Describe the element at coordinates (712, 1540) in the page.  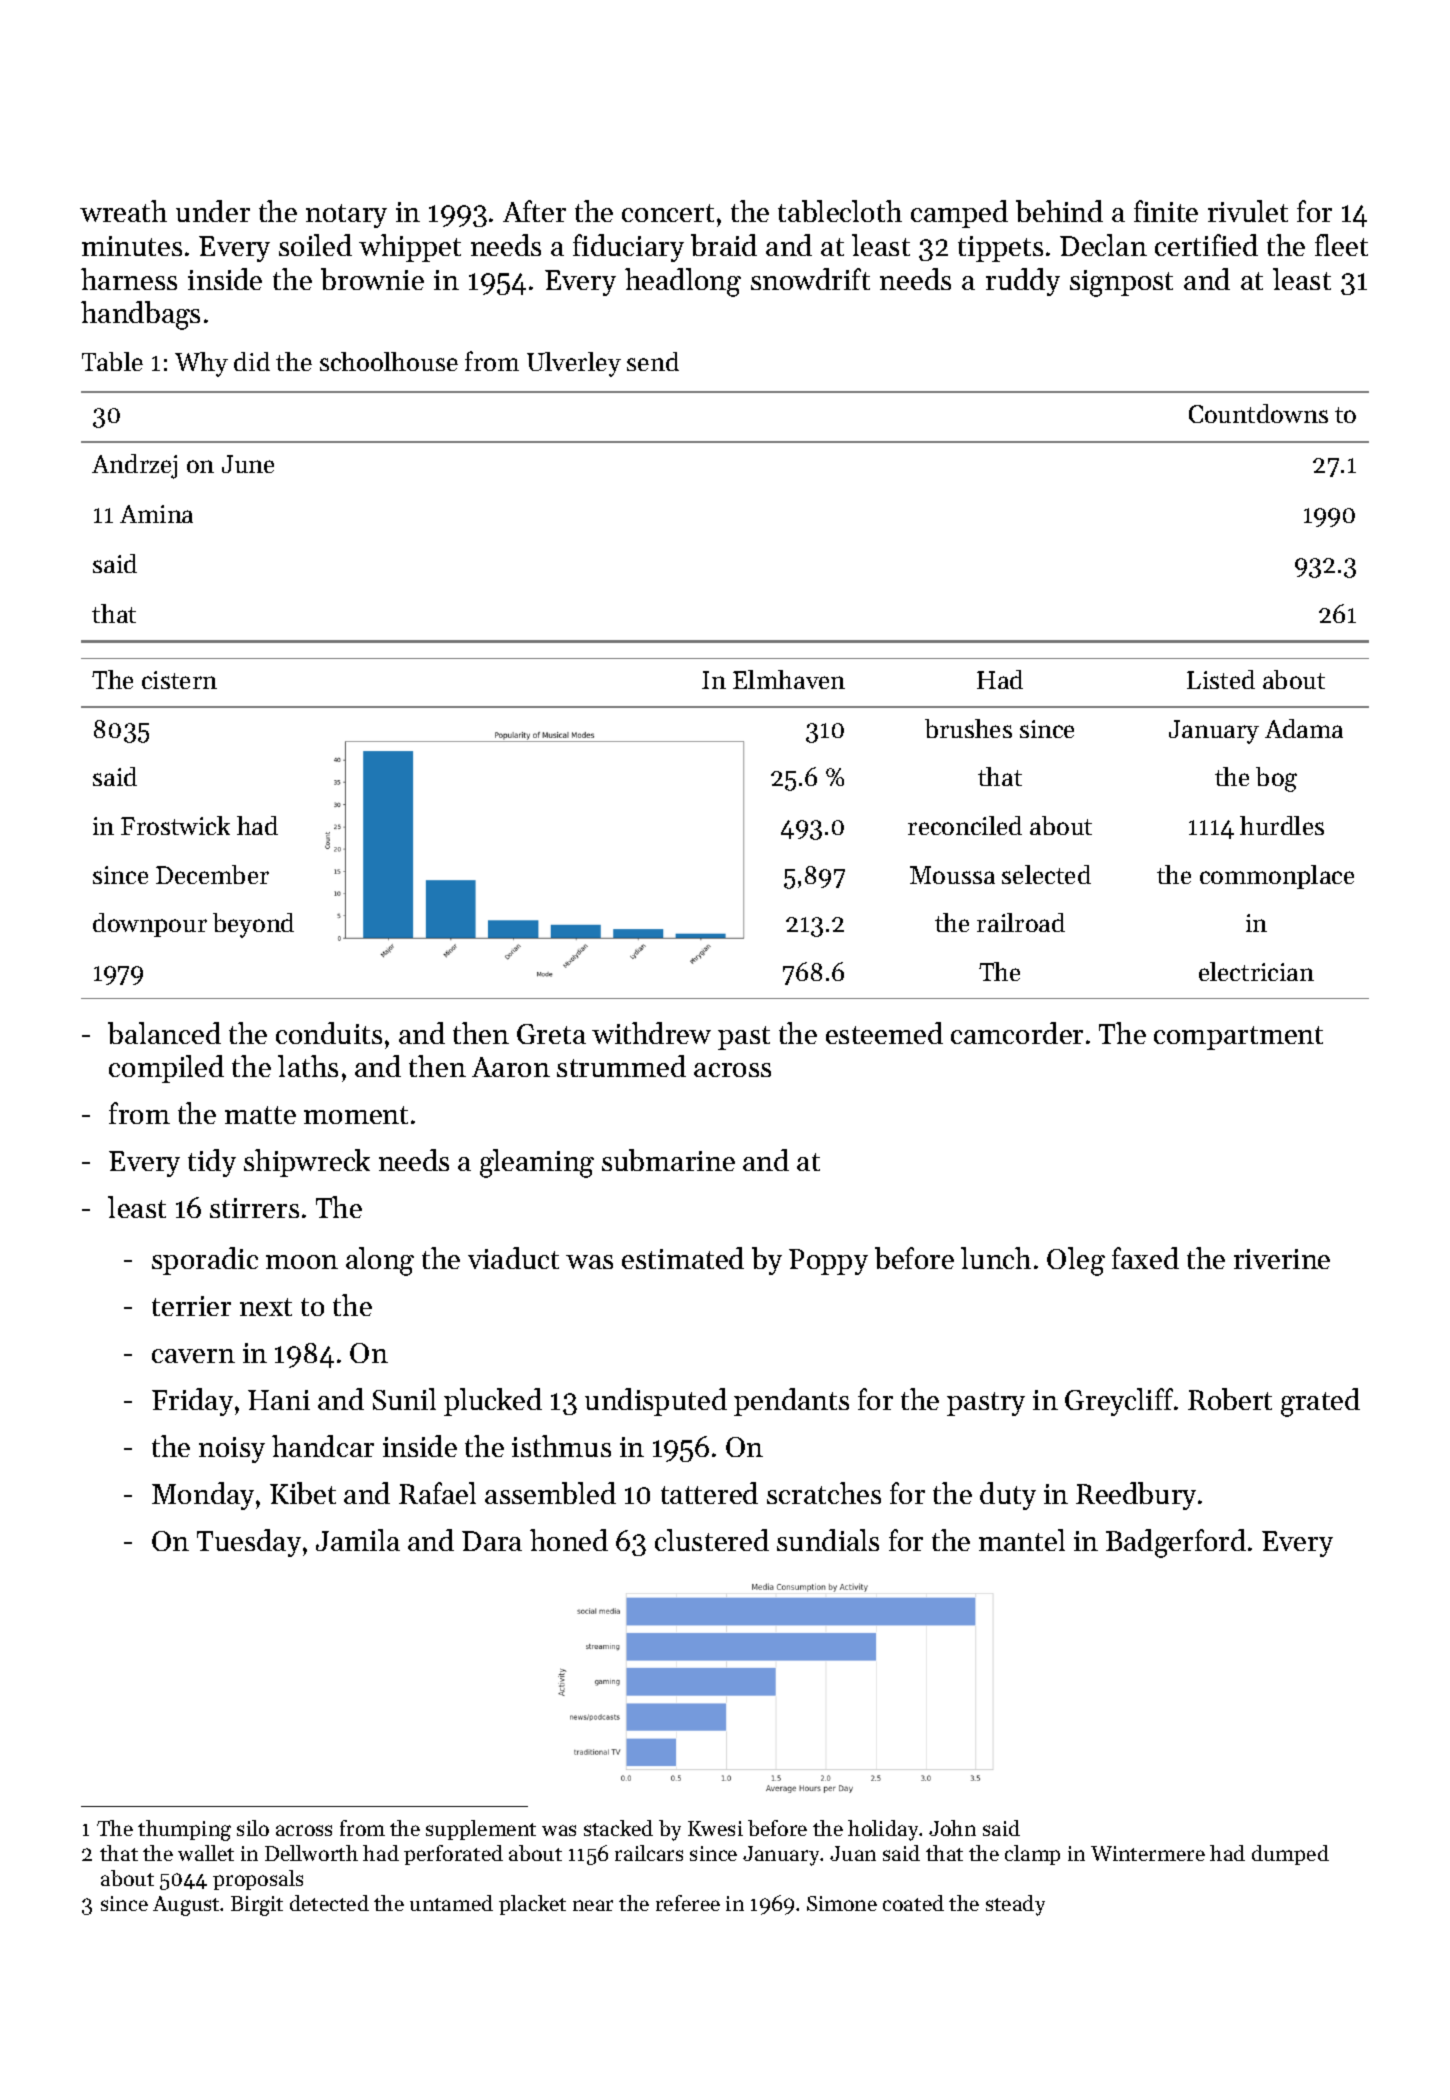
I see `clustered` at that location.
